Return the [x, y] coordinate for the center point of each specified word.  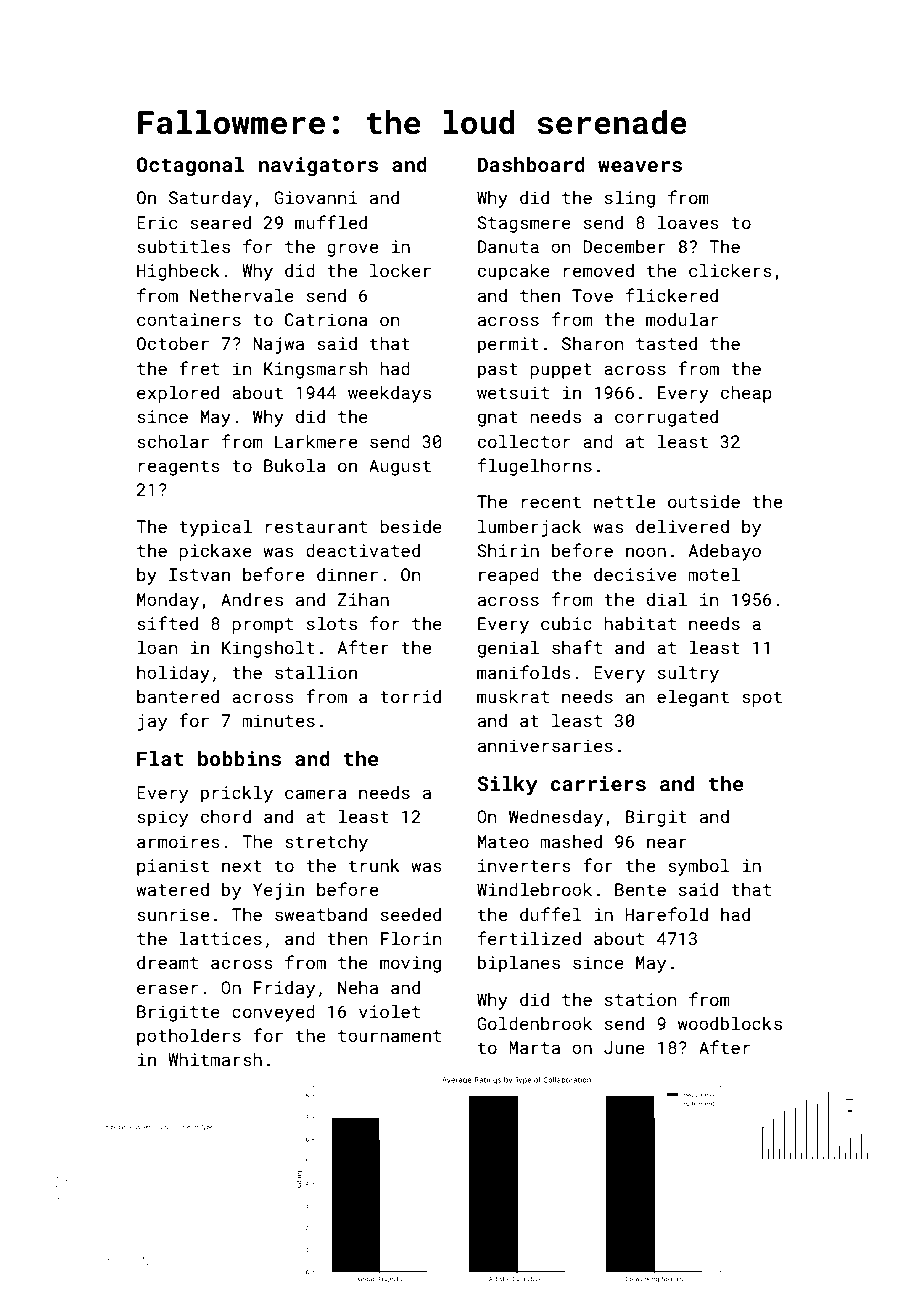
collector [524, 441]
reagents [179, 468]
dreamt [167, 962]
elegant [693, 698]
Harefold [667, 914]
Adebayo [725, 552]
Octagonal [190, 166]
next [242, 866]
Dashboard [531, 164]
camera [316, 794]
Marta [534, 1047]
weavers [640, 166]
